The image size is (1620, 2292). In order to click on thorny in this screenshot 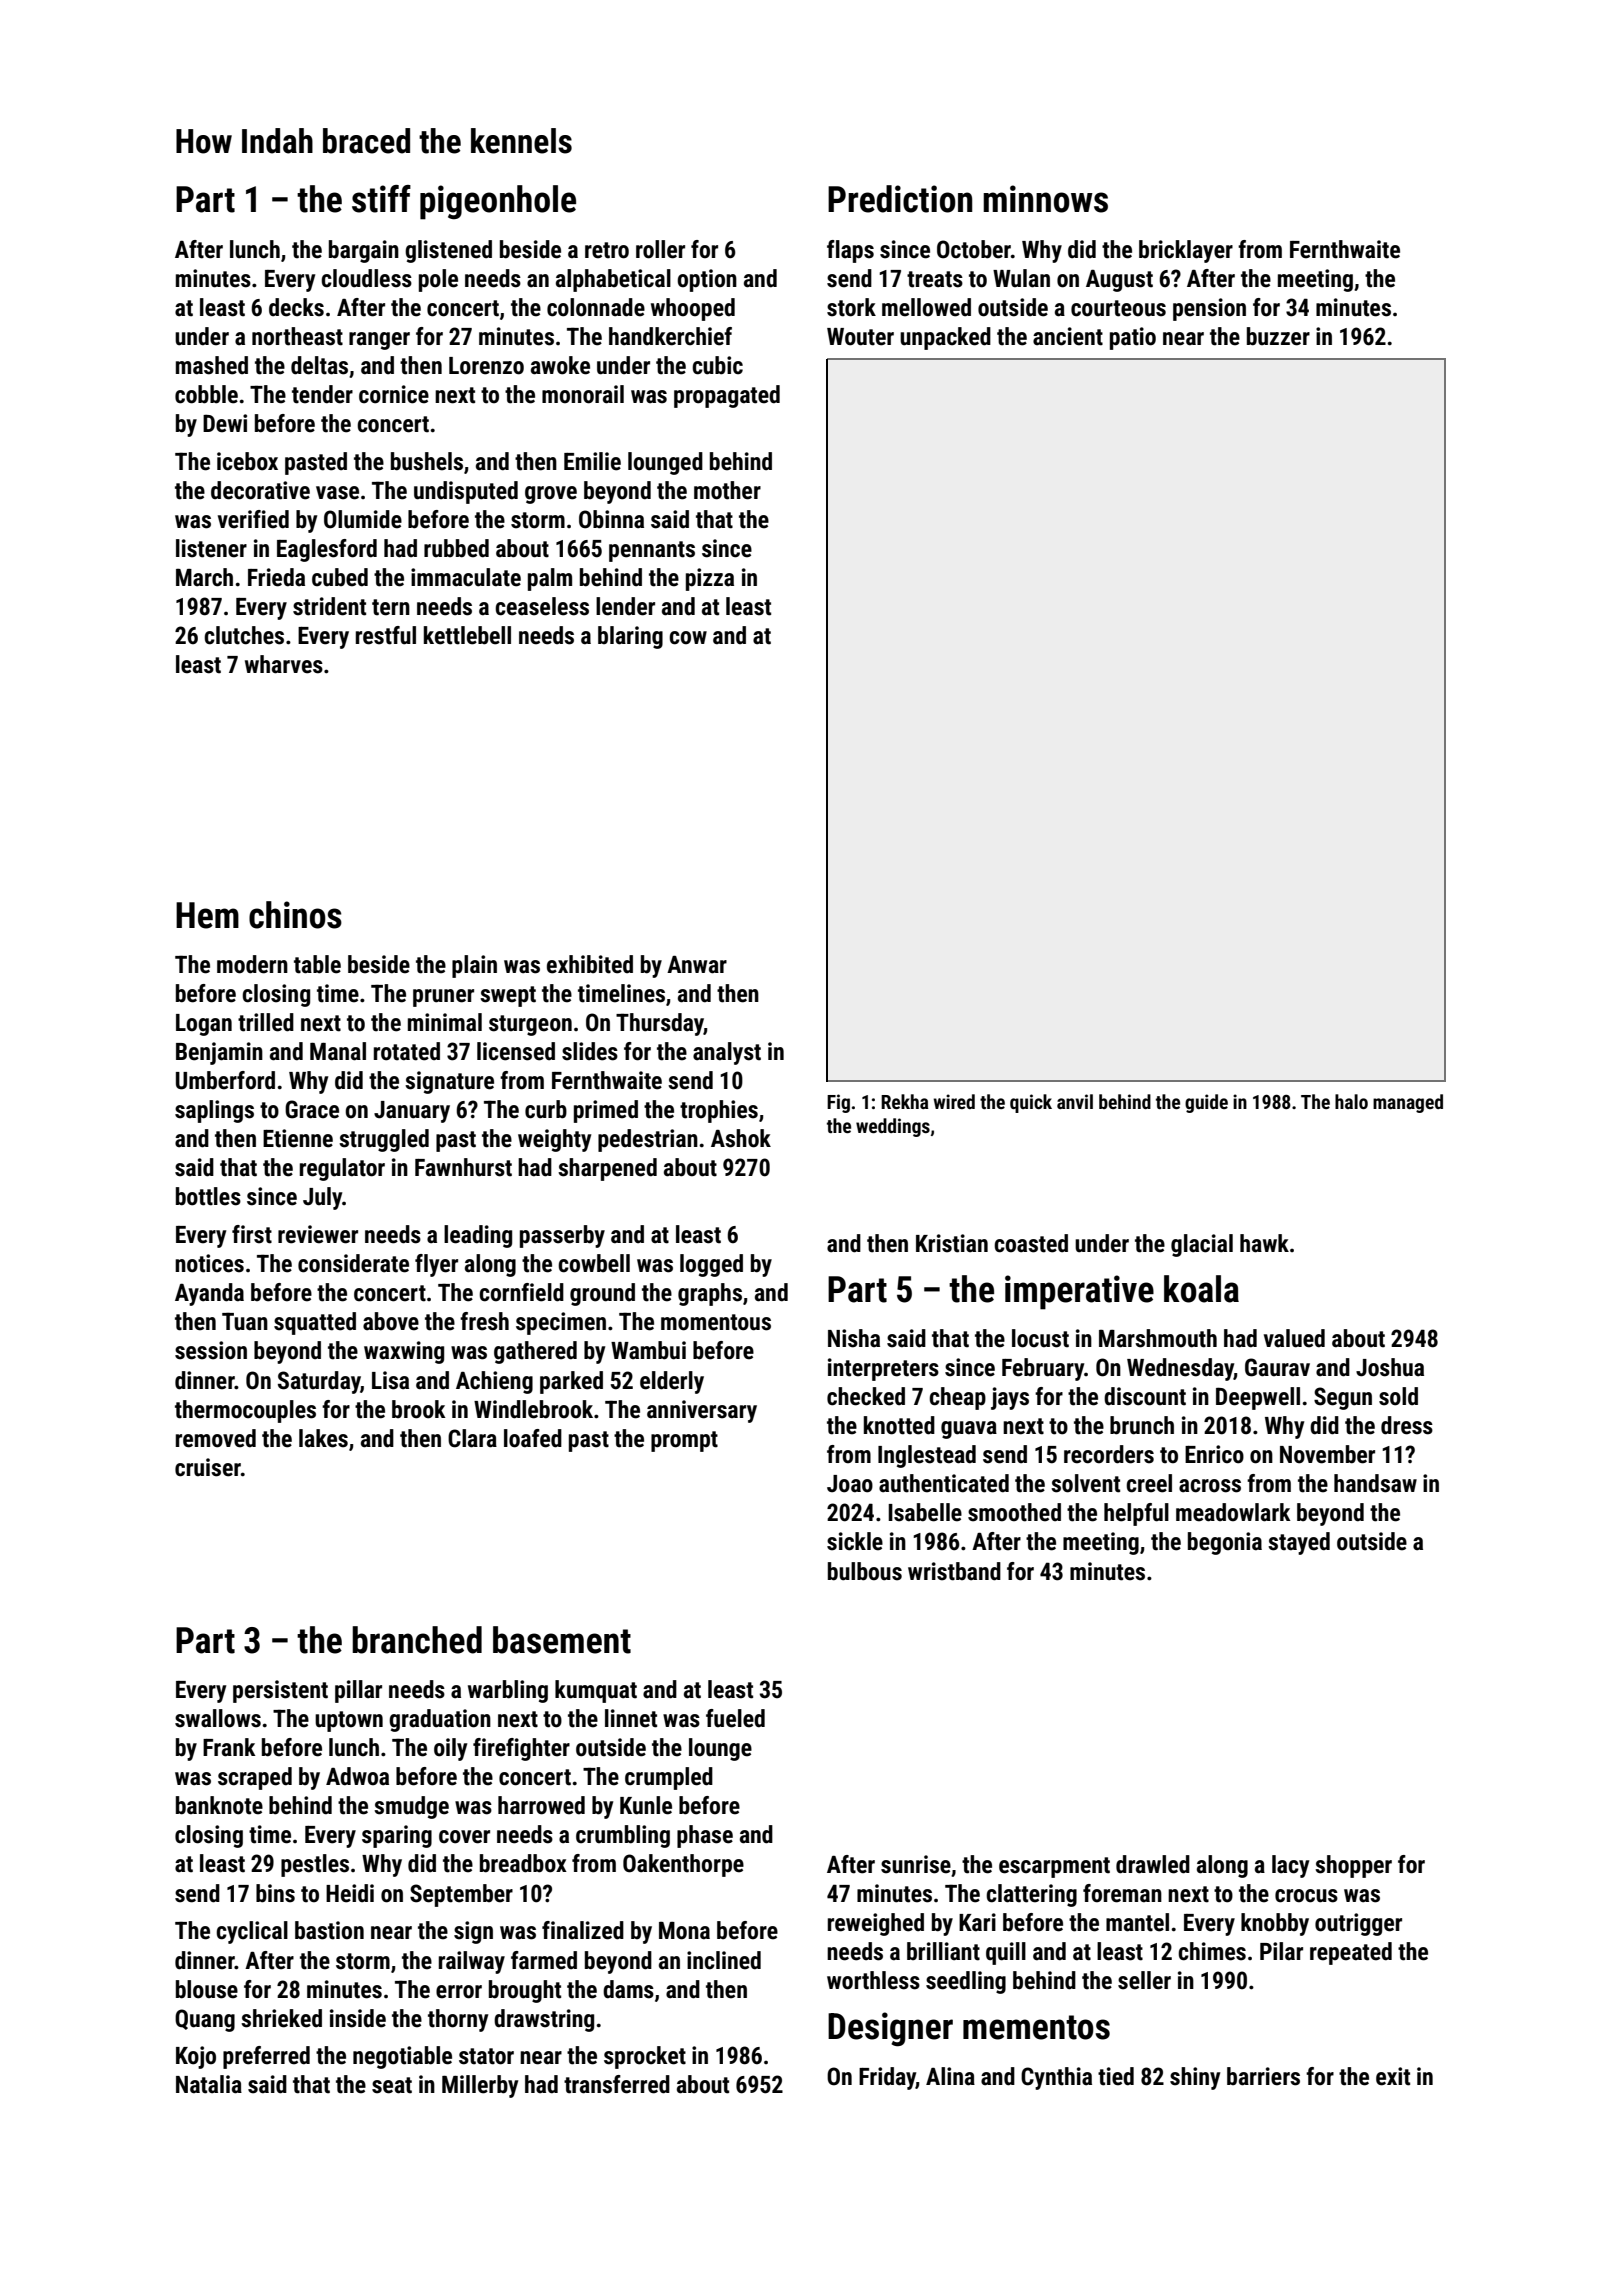, I will do `click(458, 2020)`.
